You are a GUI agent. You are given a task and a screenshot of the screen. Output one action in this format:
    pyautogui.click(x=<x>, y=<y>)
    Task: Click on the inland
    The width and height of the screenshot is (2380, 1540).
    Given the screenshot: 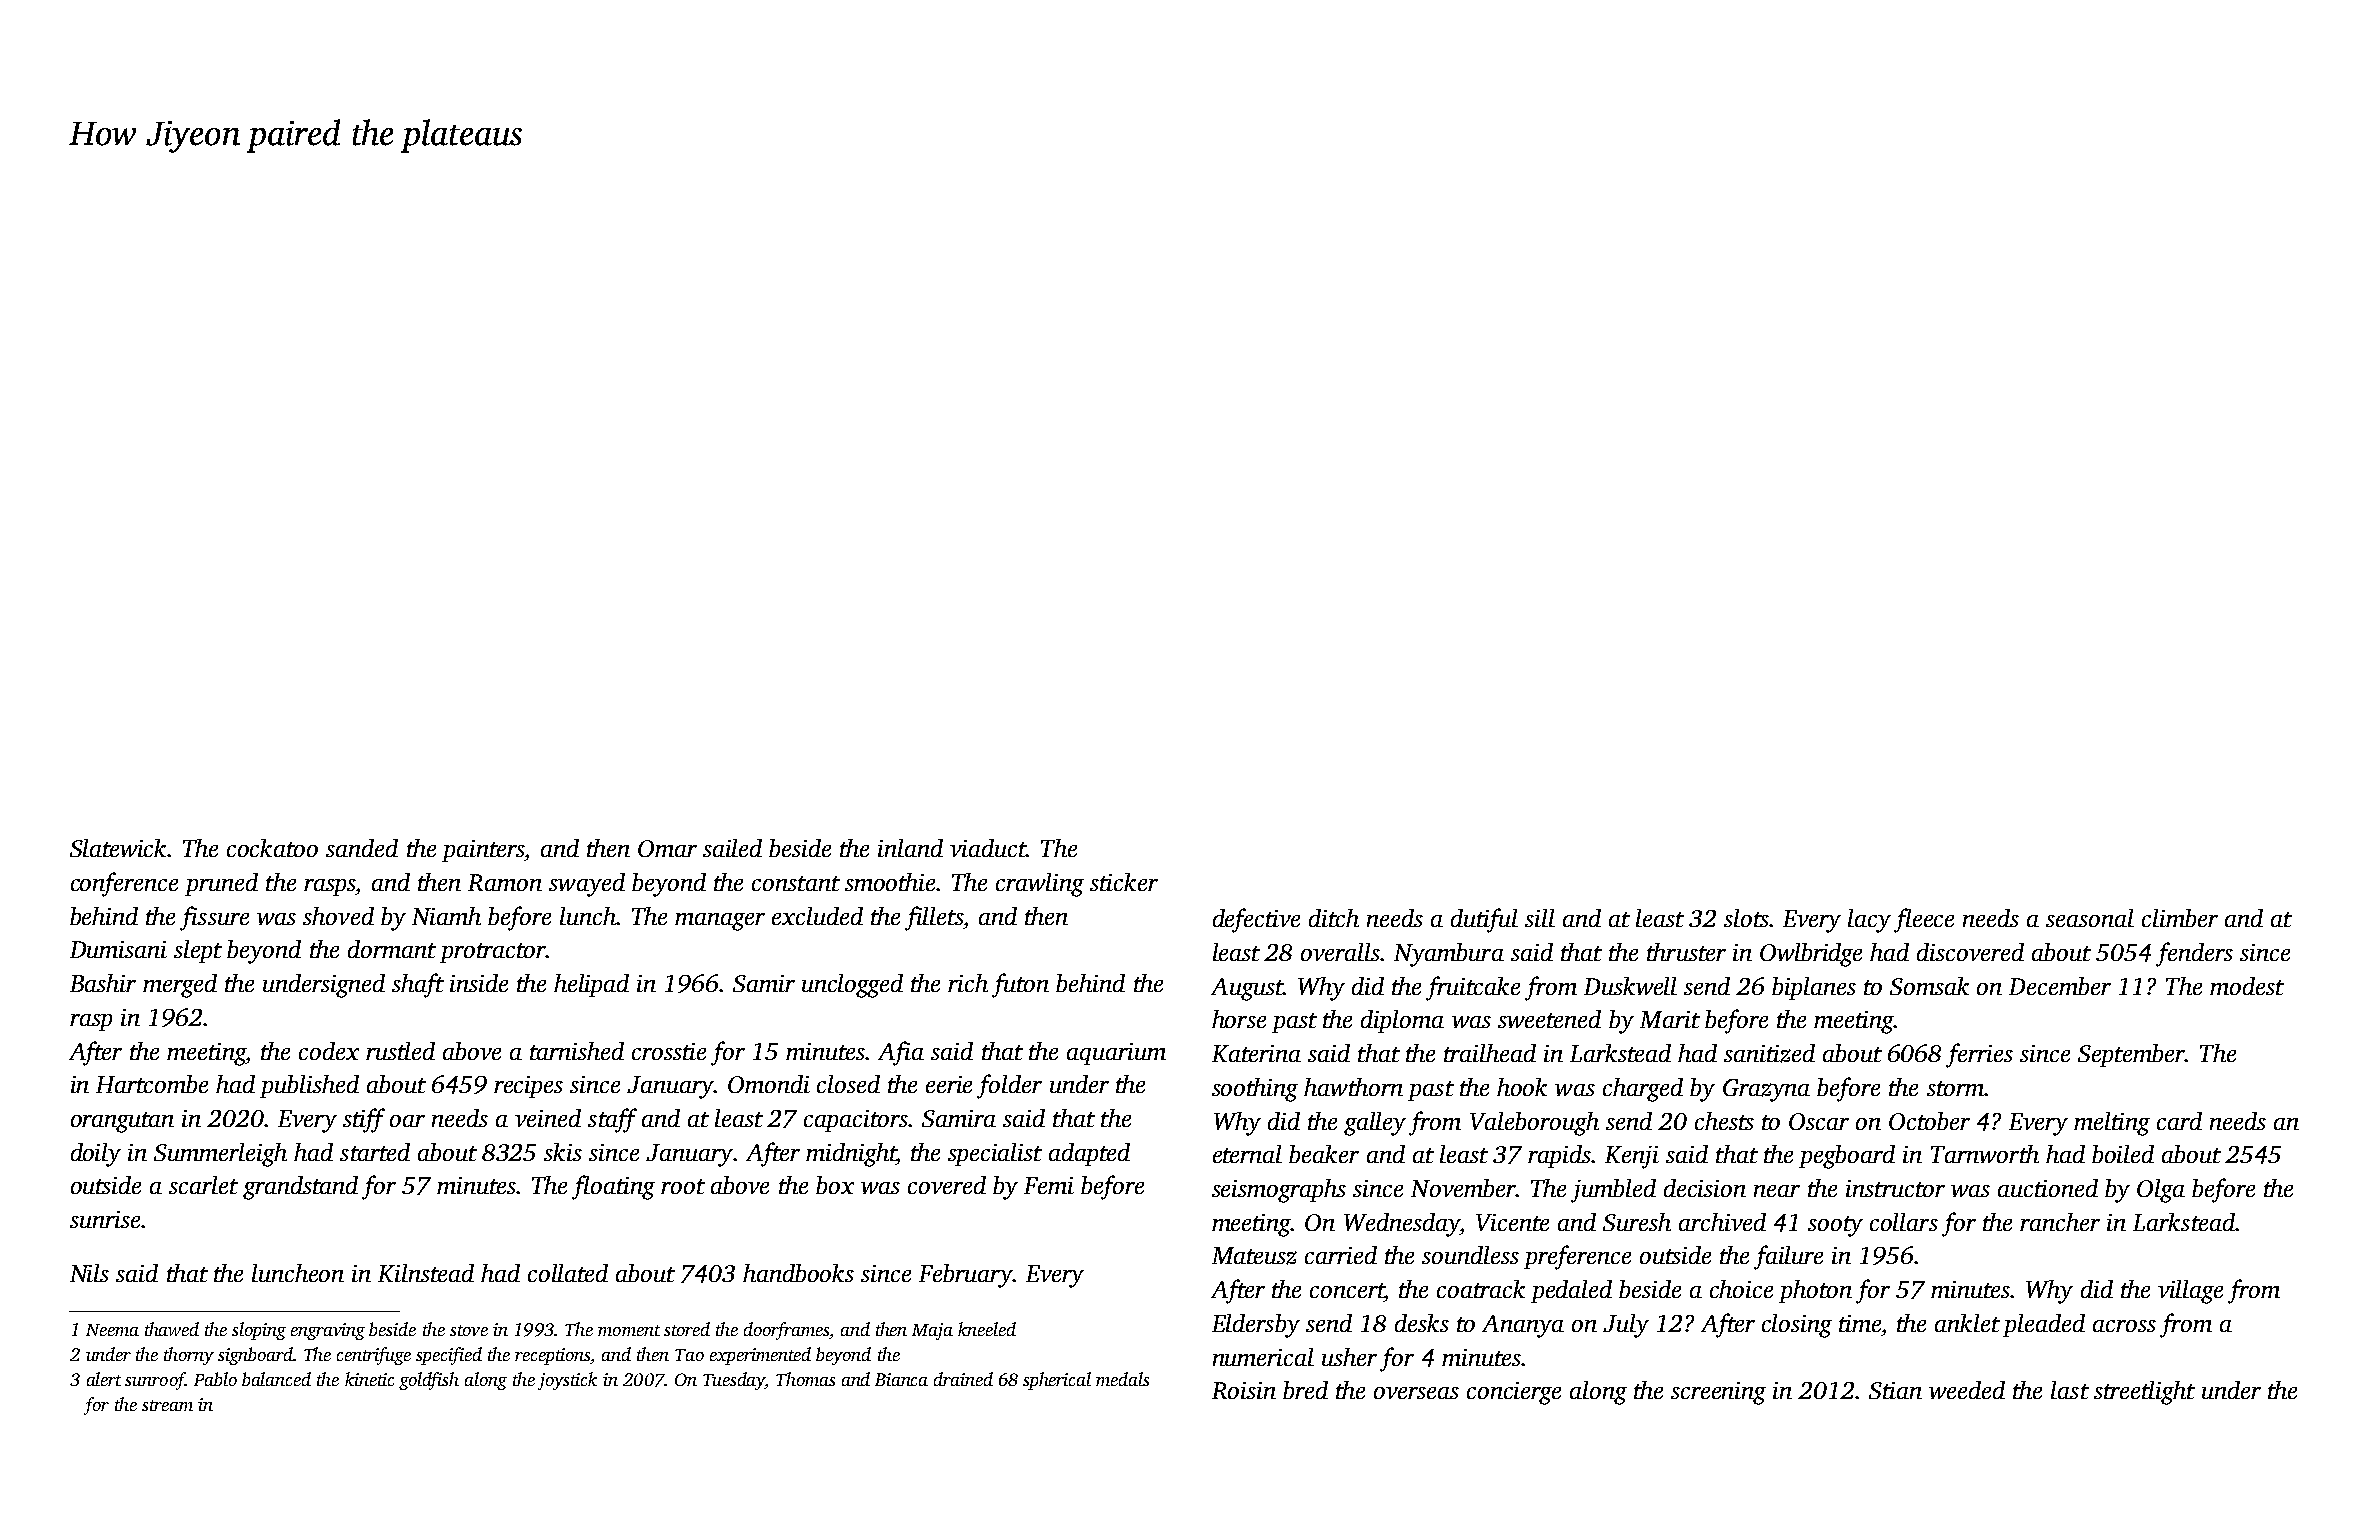 What is the action you would take?
    pyautogui.click(x=910, y=848)
